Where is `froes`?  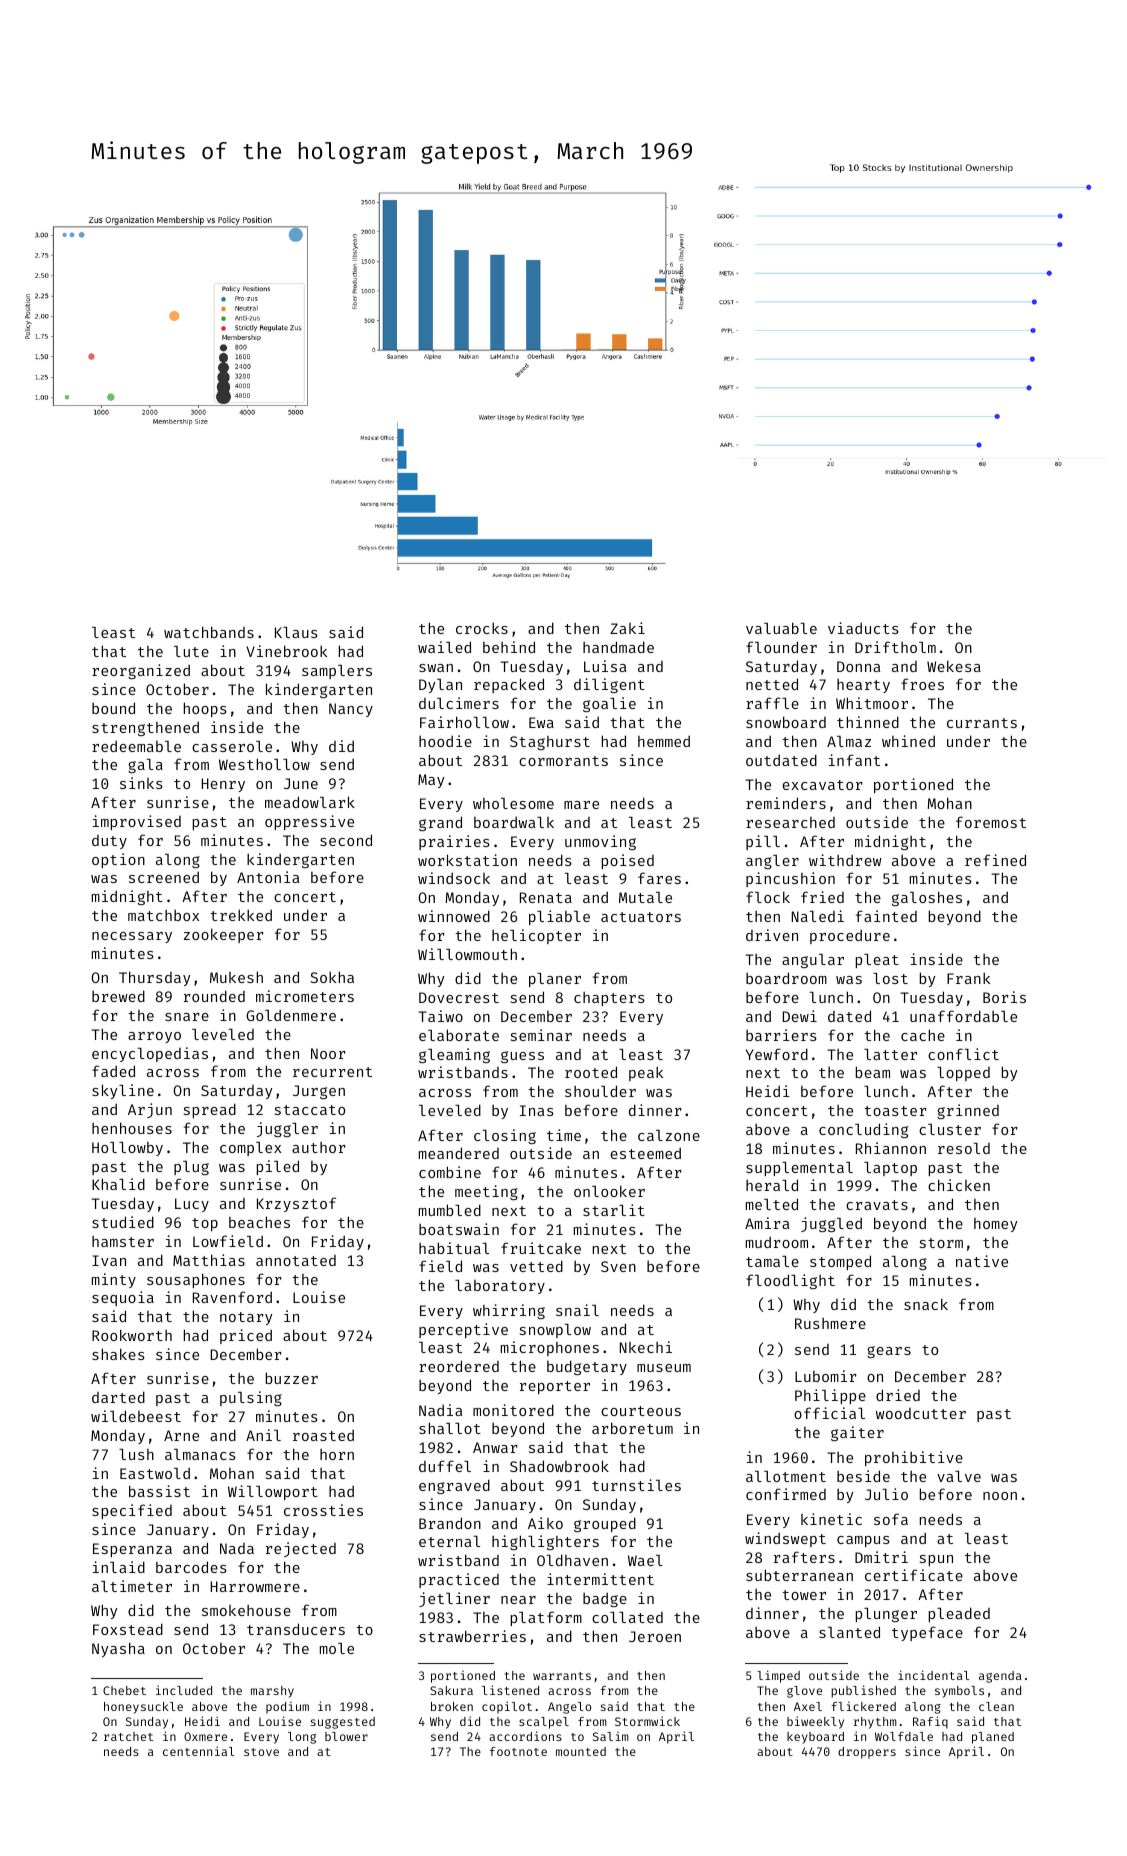 froes is located at coordinates (922, 684).
